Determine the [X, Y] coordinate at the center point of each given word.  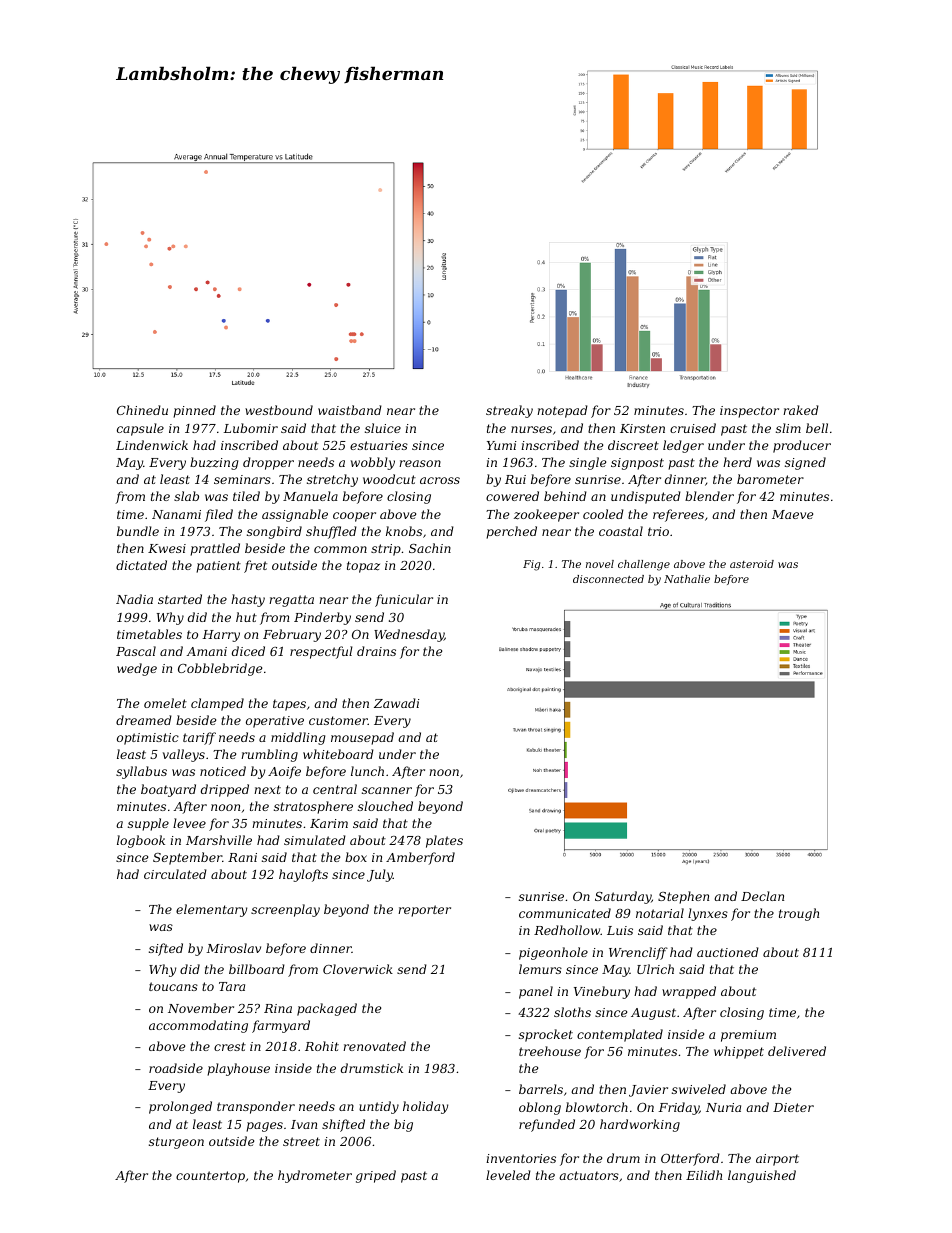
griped [376, 1176]
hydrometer [315, 1176]
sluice [383, 428]
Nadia [134, 599]
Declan [762, 896]
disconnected [608, 579]
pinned [194, 411]
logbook [141, 841]
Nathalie [687, 579]
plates [444, 841]
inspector [749, 412]
